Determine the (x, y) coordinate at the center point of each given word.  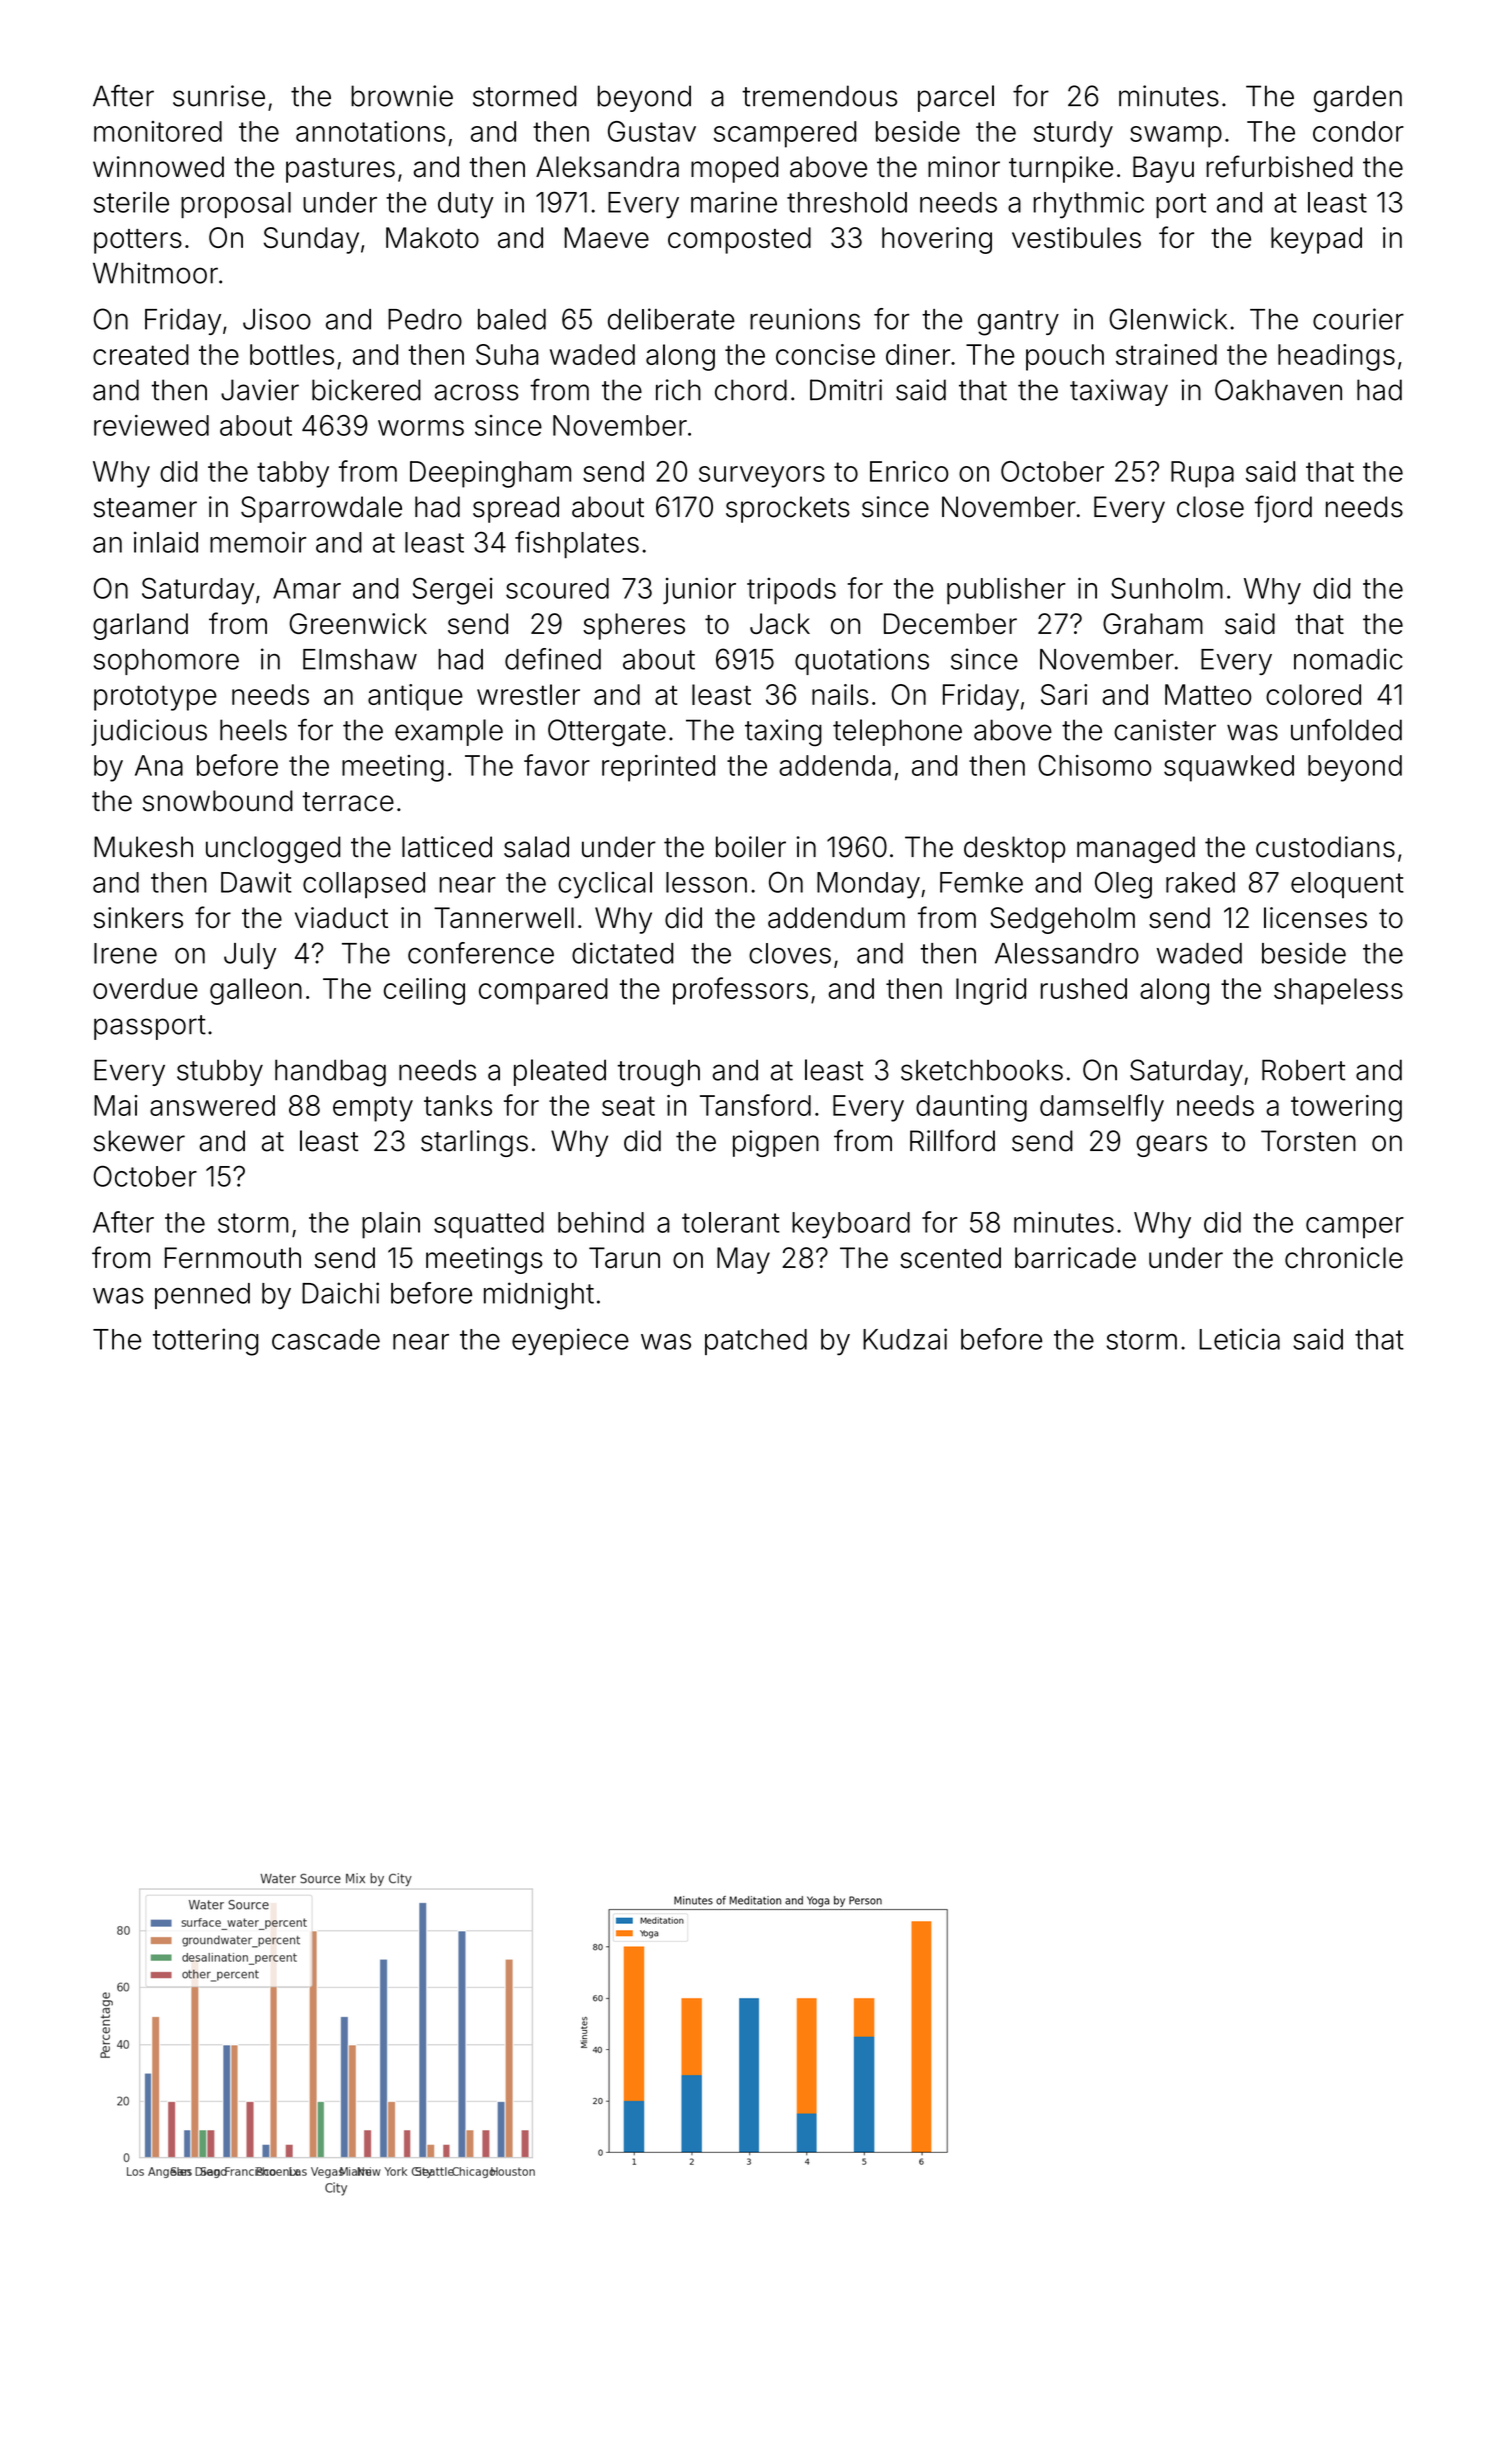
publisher (1006, 591)
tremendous (819, 96)
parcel (956, 98)
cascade (326, 1339)
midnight (539, 1296)
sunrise (219, 96)
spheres (634, 626)
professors (740, 991)
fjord (1283, 509)
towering (1346, 1108)
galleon (256, 991)
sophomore (166, 662)
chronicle (1344, 1258)
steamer (145, 508)
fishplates (577, 544)
